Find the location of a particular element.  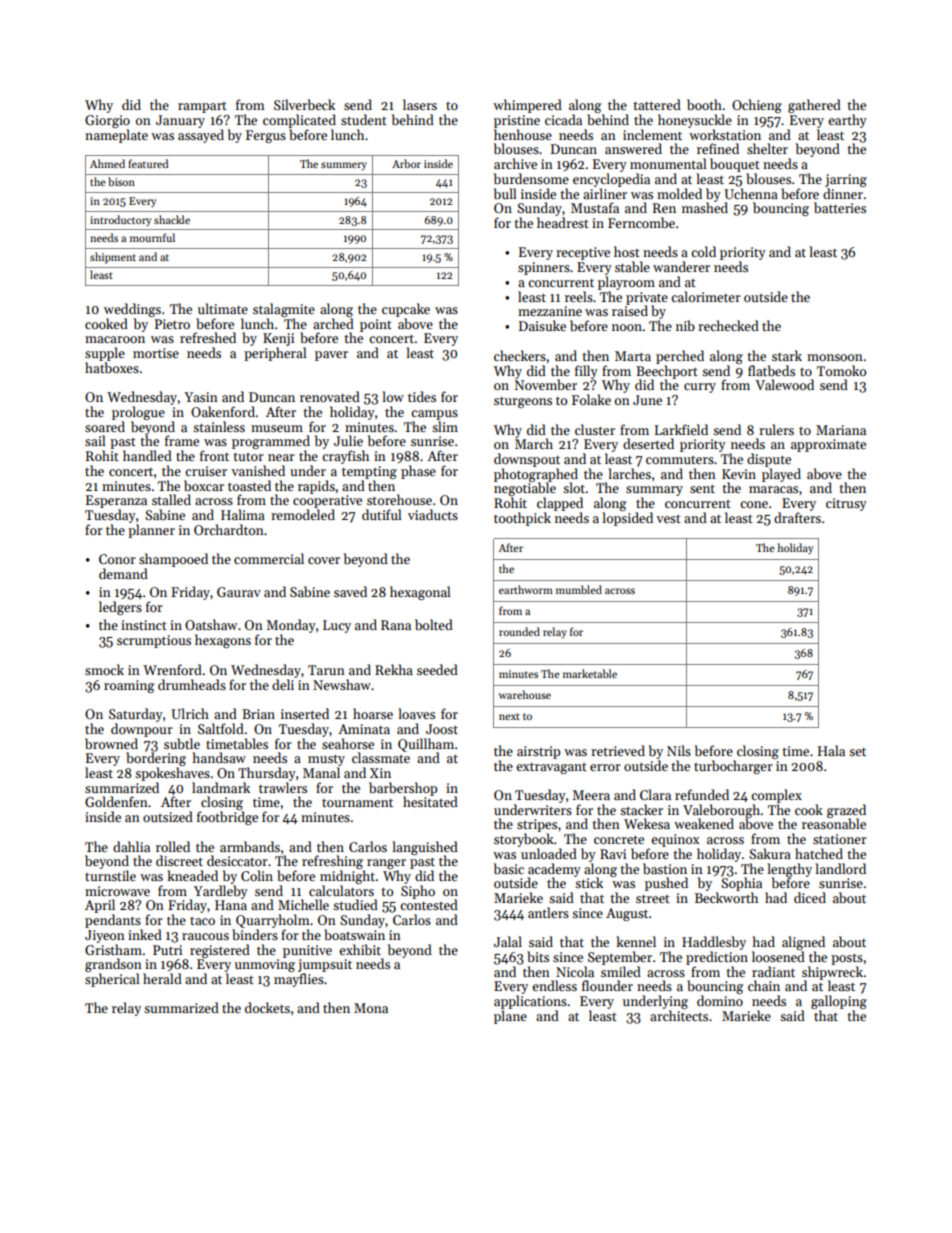

assayed is located at coordinates (201, 136).
